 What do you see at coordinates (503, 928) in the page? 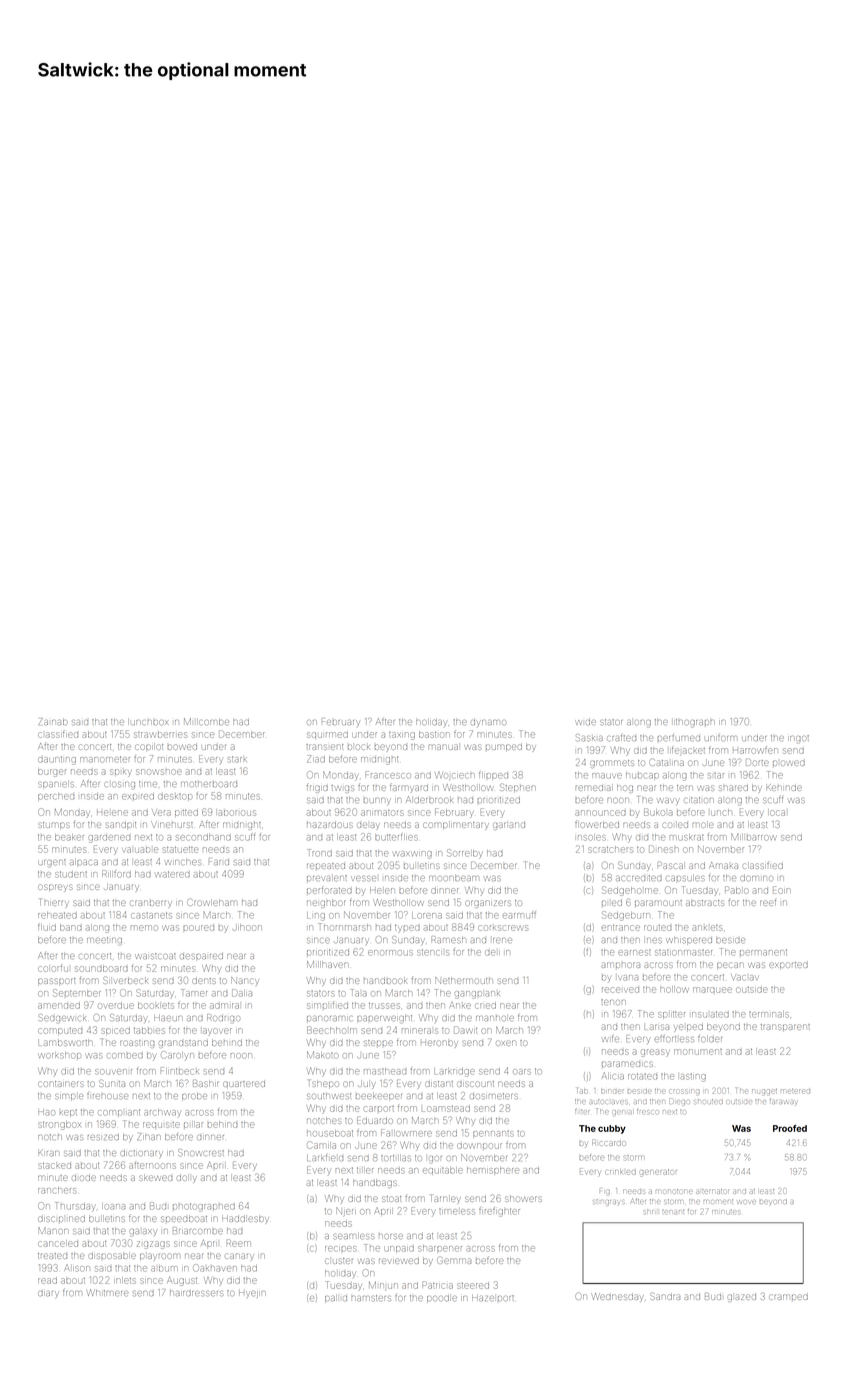
I see `corkscrews` at bounding box center [503, 928].
